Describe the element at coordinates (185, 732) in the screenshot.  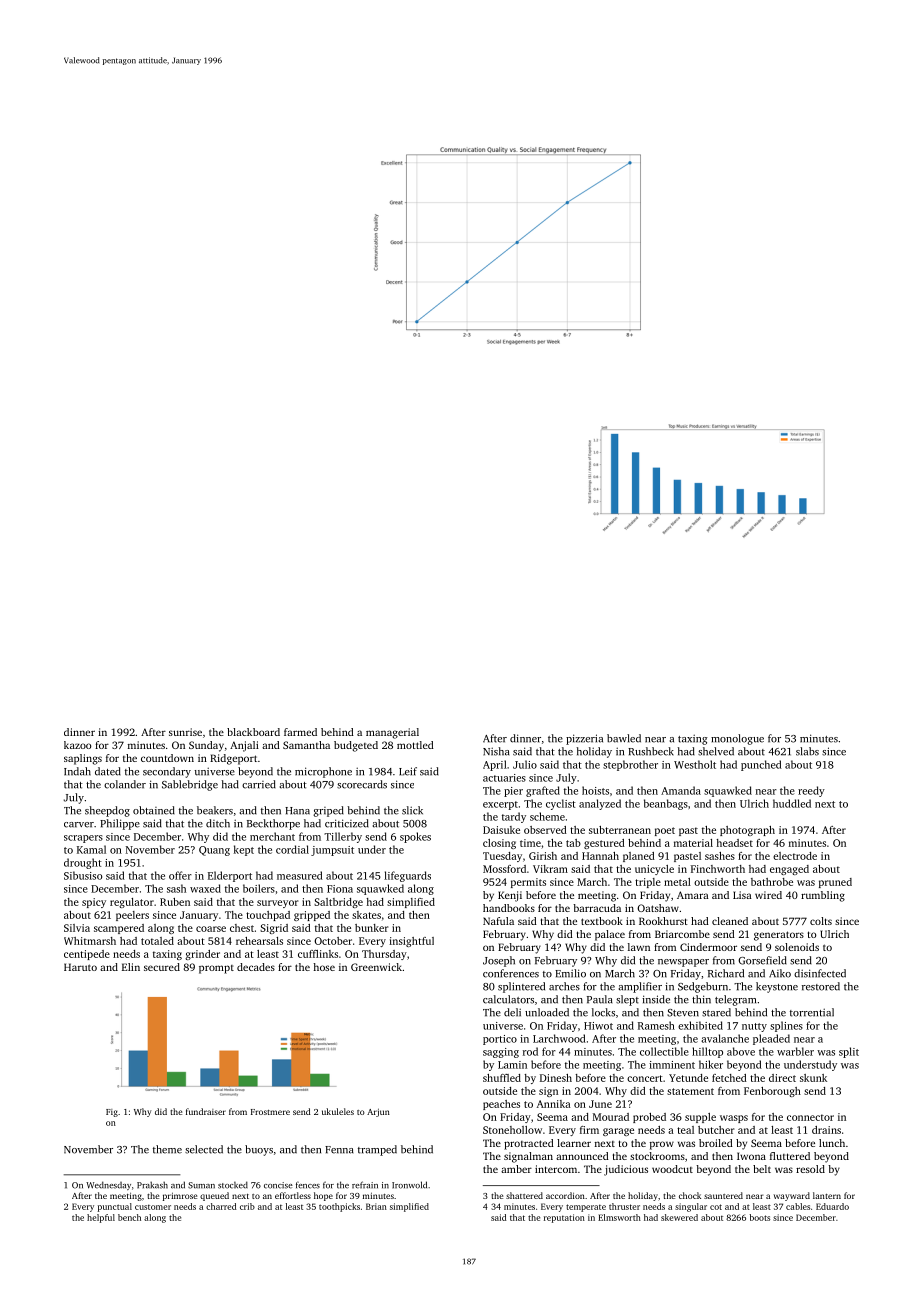
I see `sunrise` at that location.
